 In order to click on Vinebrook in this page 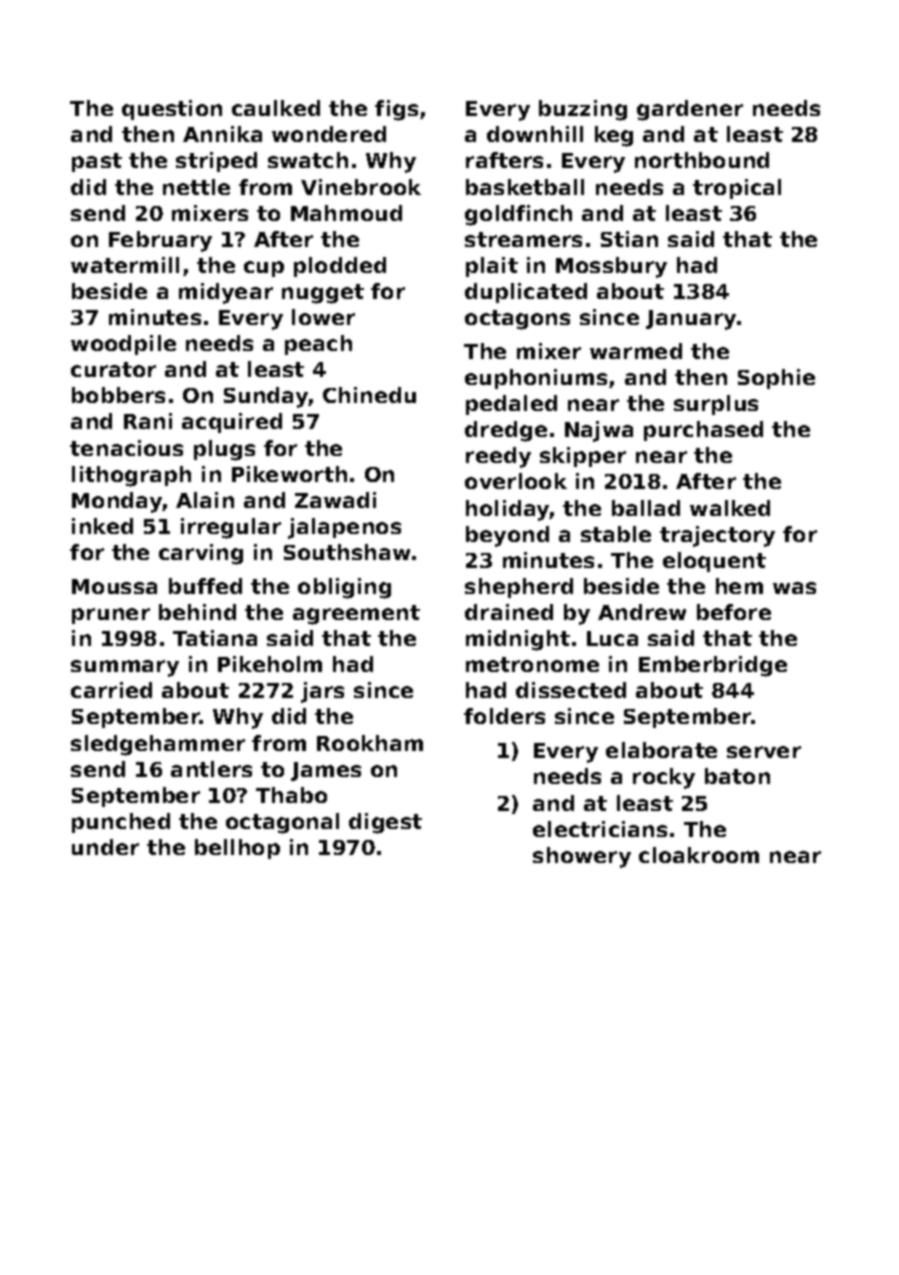, I will do `click(361, 187)`.
